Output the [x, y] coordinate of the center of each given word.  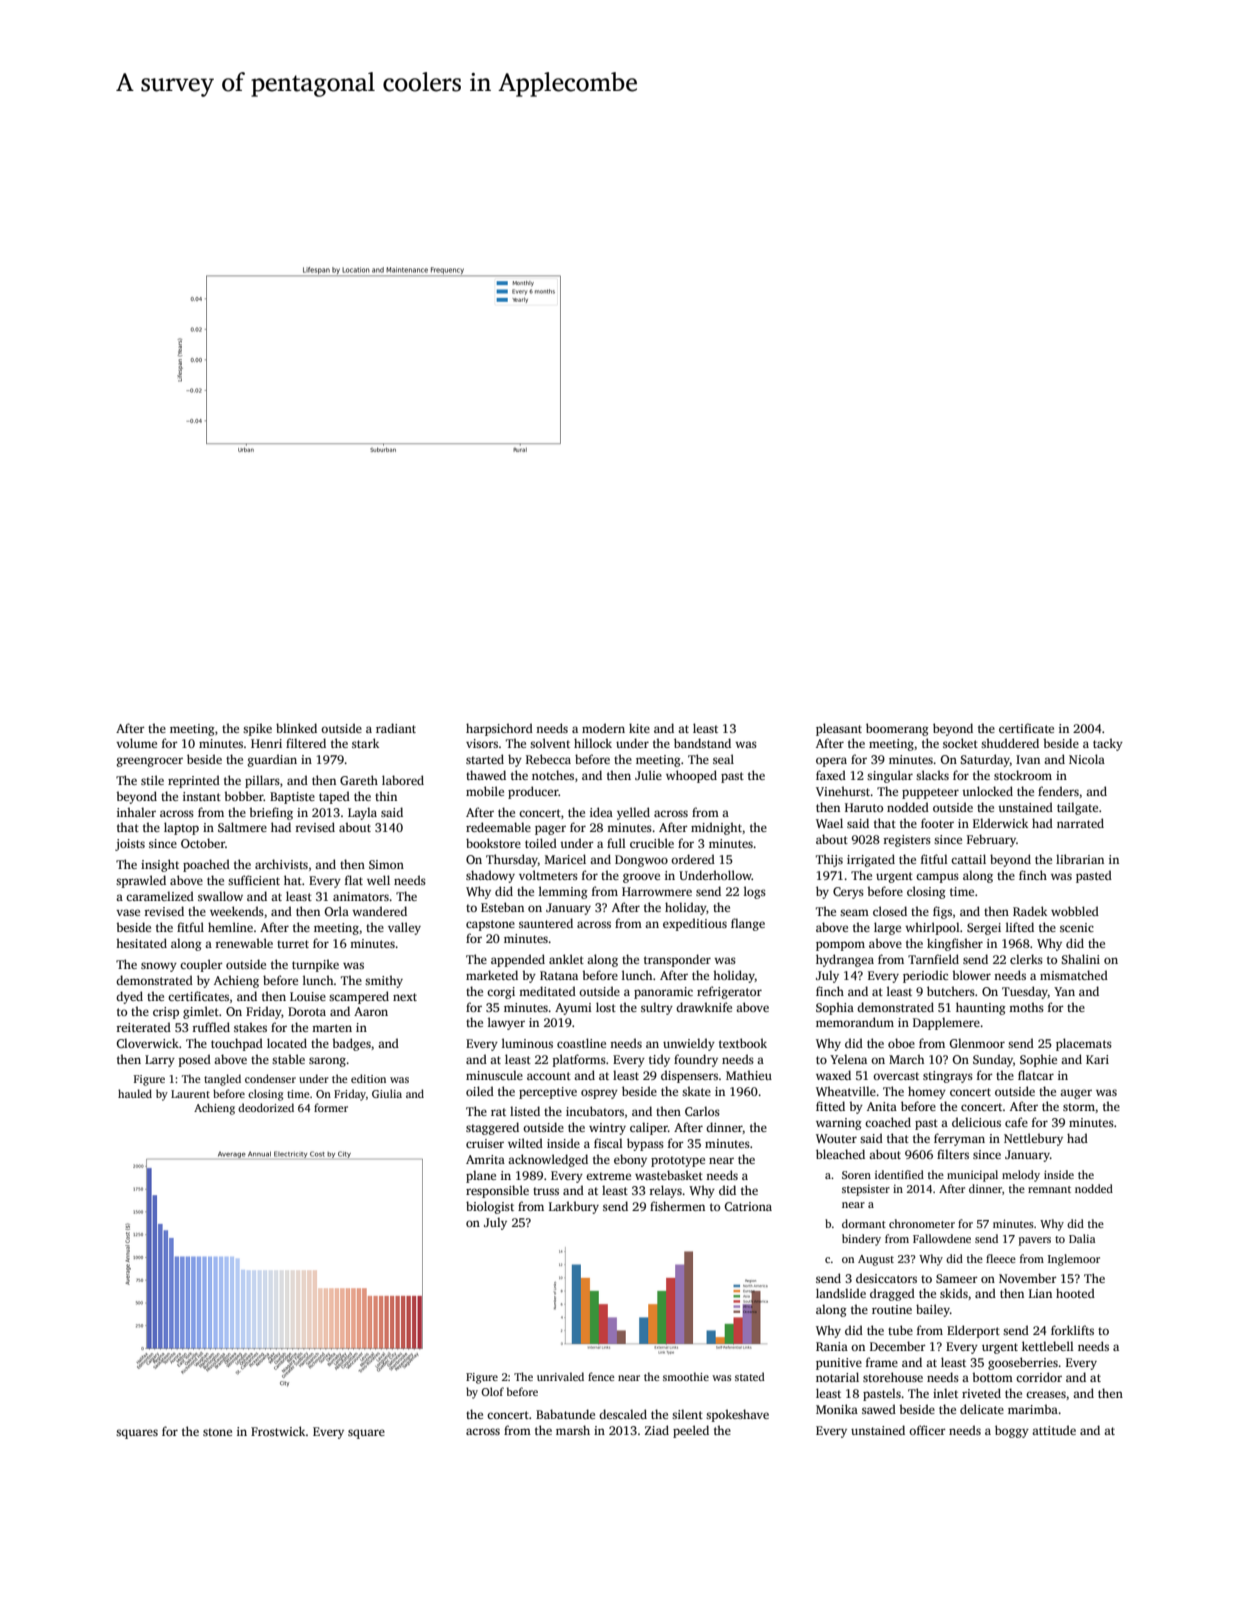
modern [603, 728]
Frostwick [278, 1431]
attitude [1054, 1430]
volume [136, 743]
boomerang [897, 729]
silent [687, 1414]
